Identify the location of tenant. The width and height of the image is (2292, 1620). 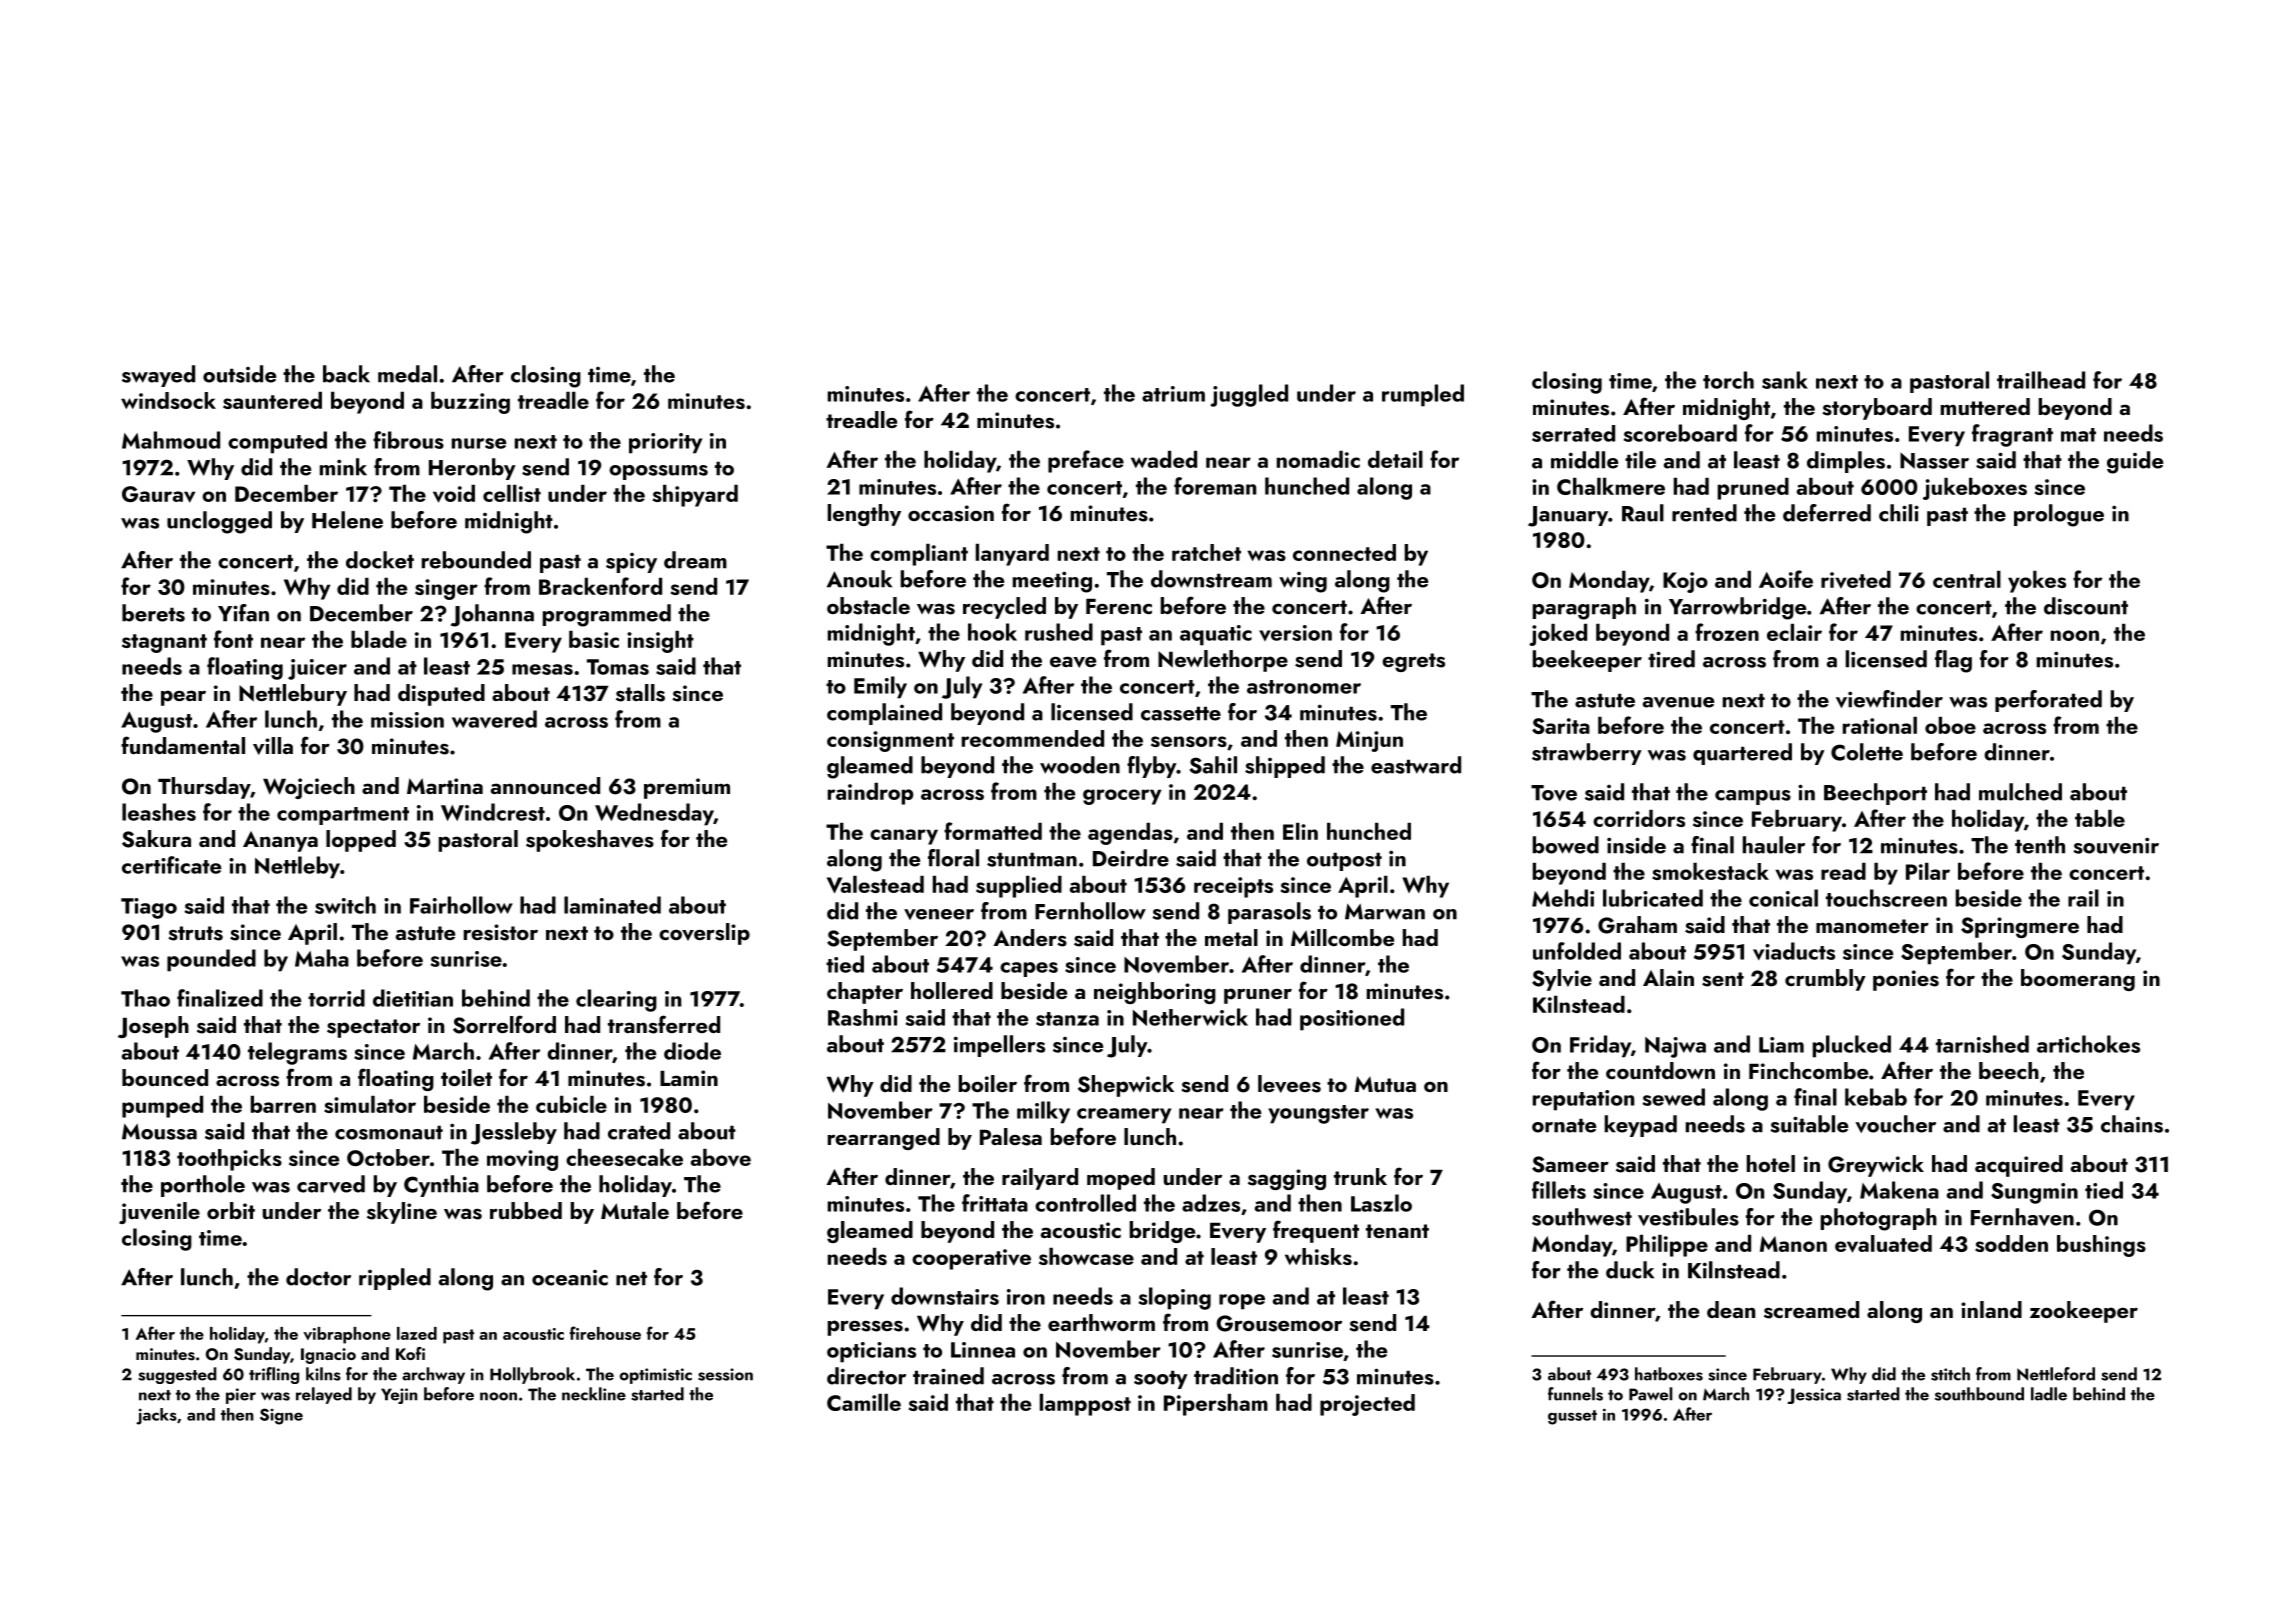
(1397, 1231).
